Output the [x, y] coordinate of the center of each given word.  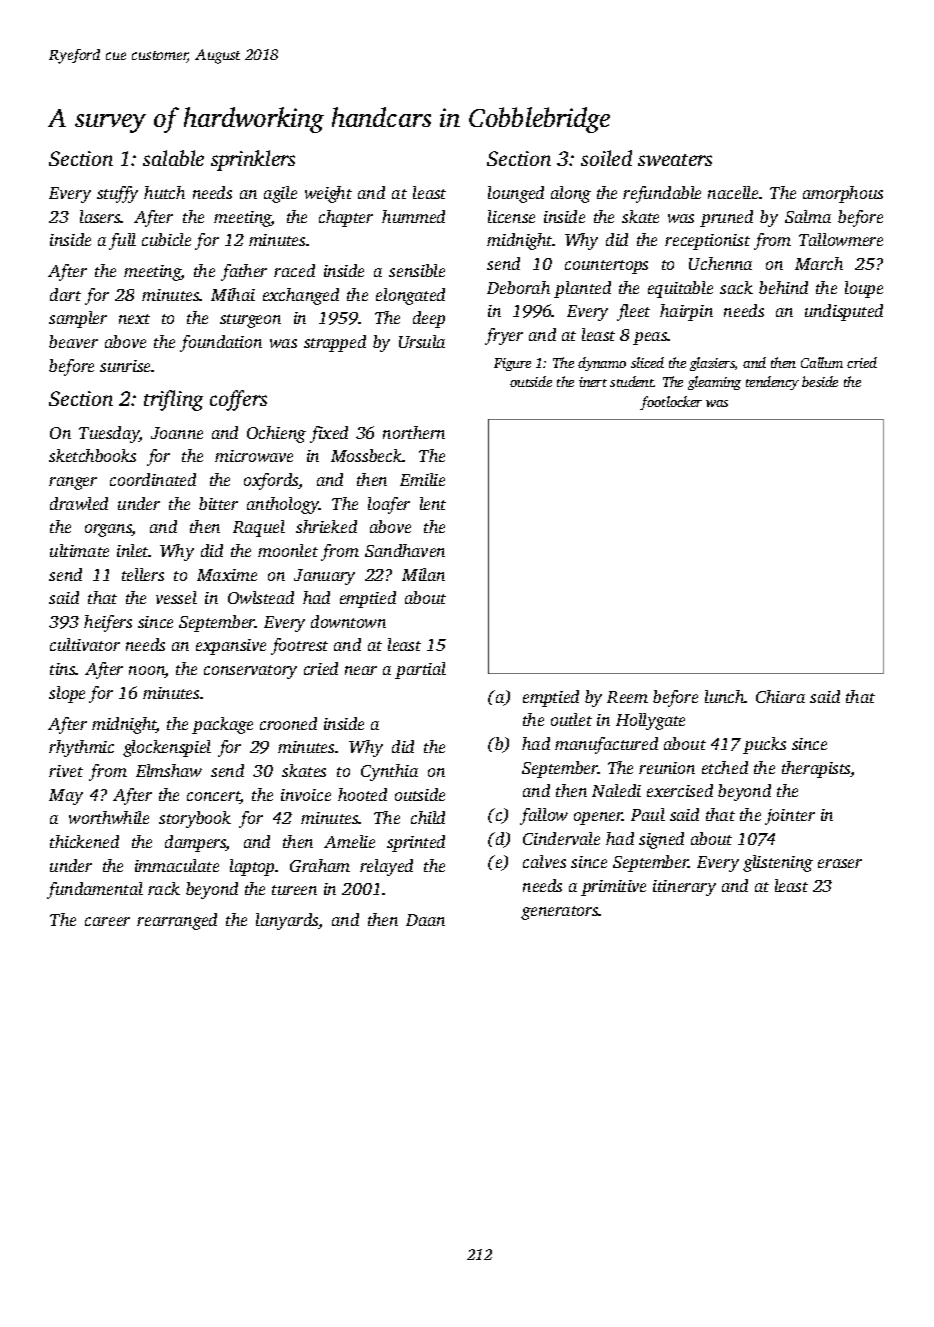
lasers [100, 216]
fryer [504, 336]
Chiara [780, 696]
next [134, 319]
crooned [288, 723]
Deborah [518, 287]
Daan [425, 920]
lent [433, 503]
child [428, 817]
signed [661, 840]
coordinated [153, 479]
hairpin [686, 312]
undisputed [844, 312]
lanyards [287, 921]
